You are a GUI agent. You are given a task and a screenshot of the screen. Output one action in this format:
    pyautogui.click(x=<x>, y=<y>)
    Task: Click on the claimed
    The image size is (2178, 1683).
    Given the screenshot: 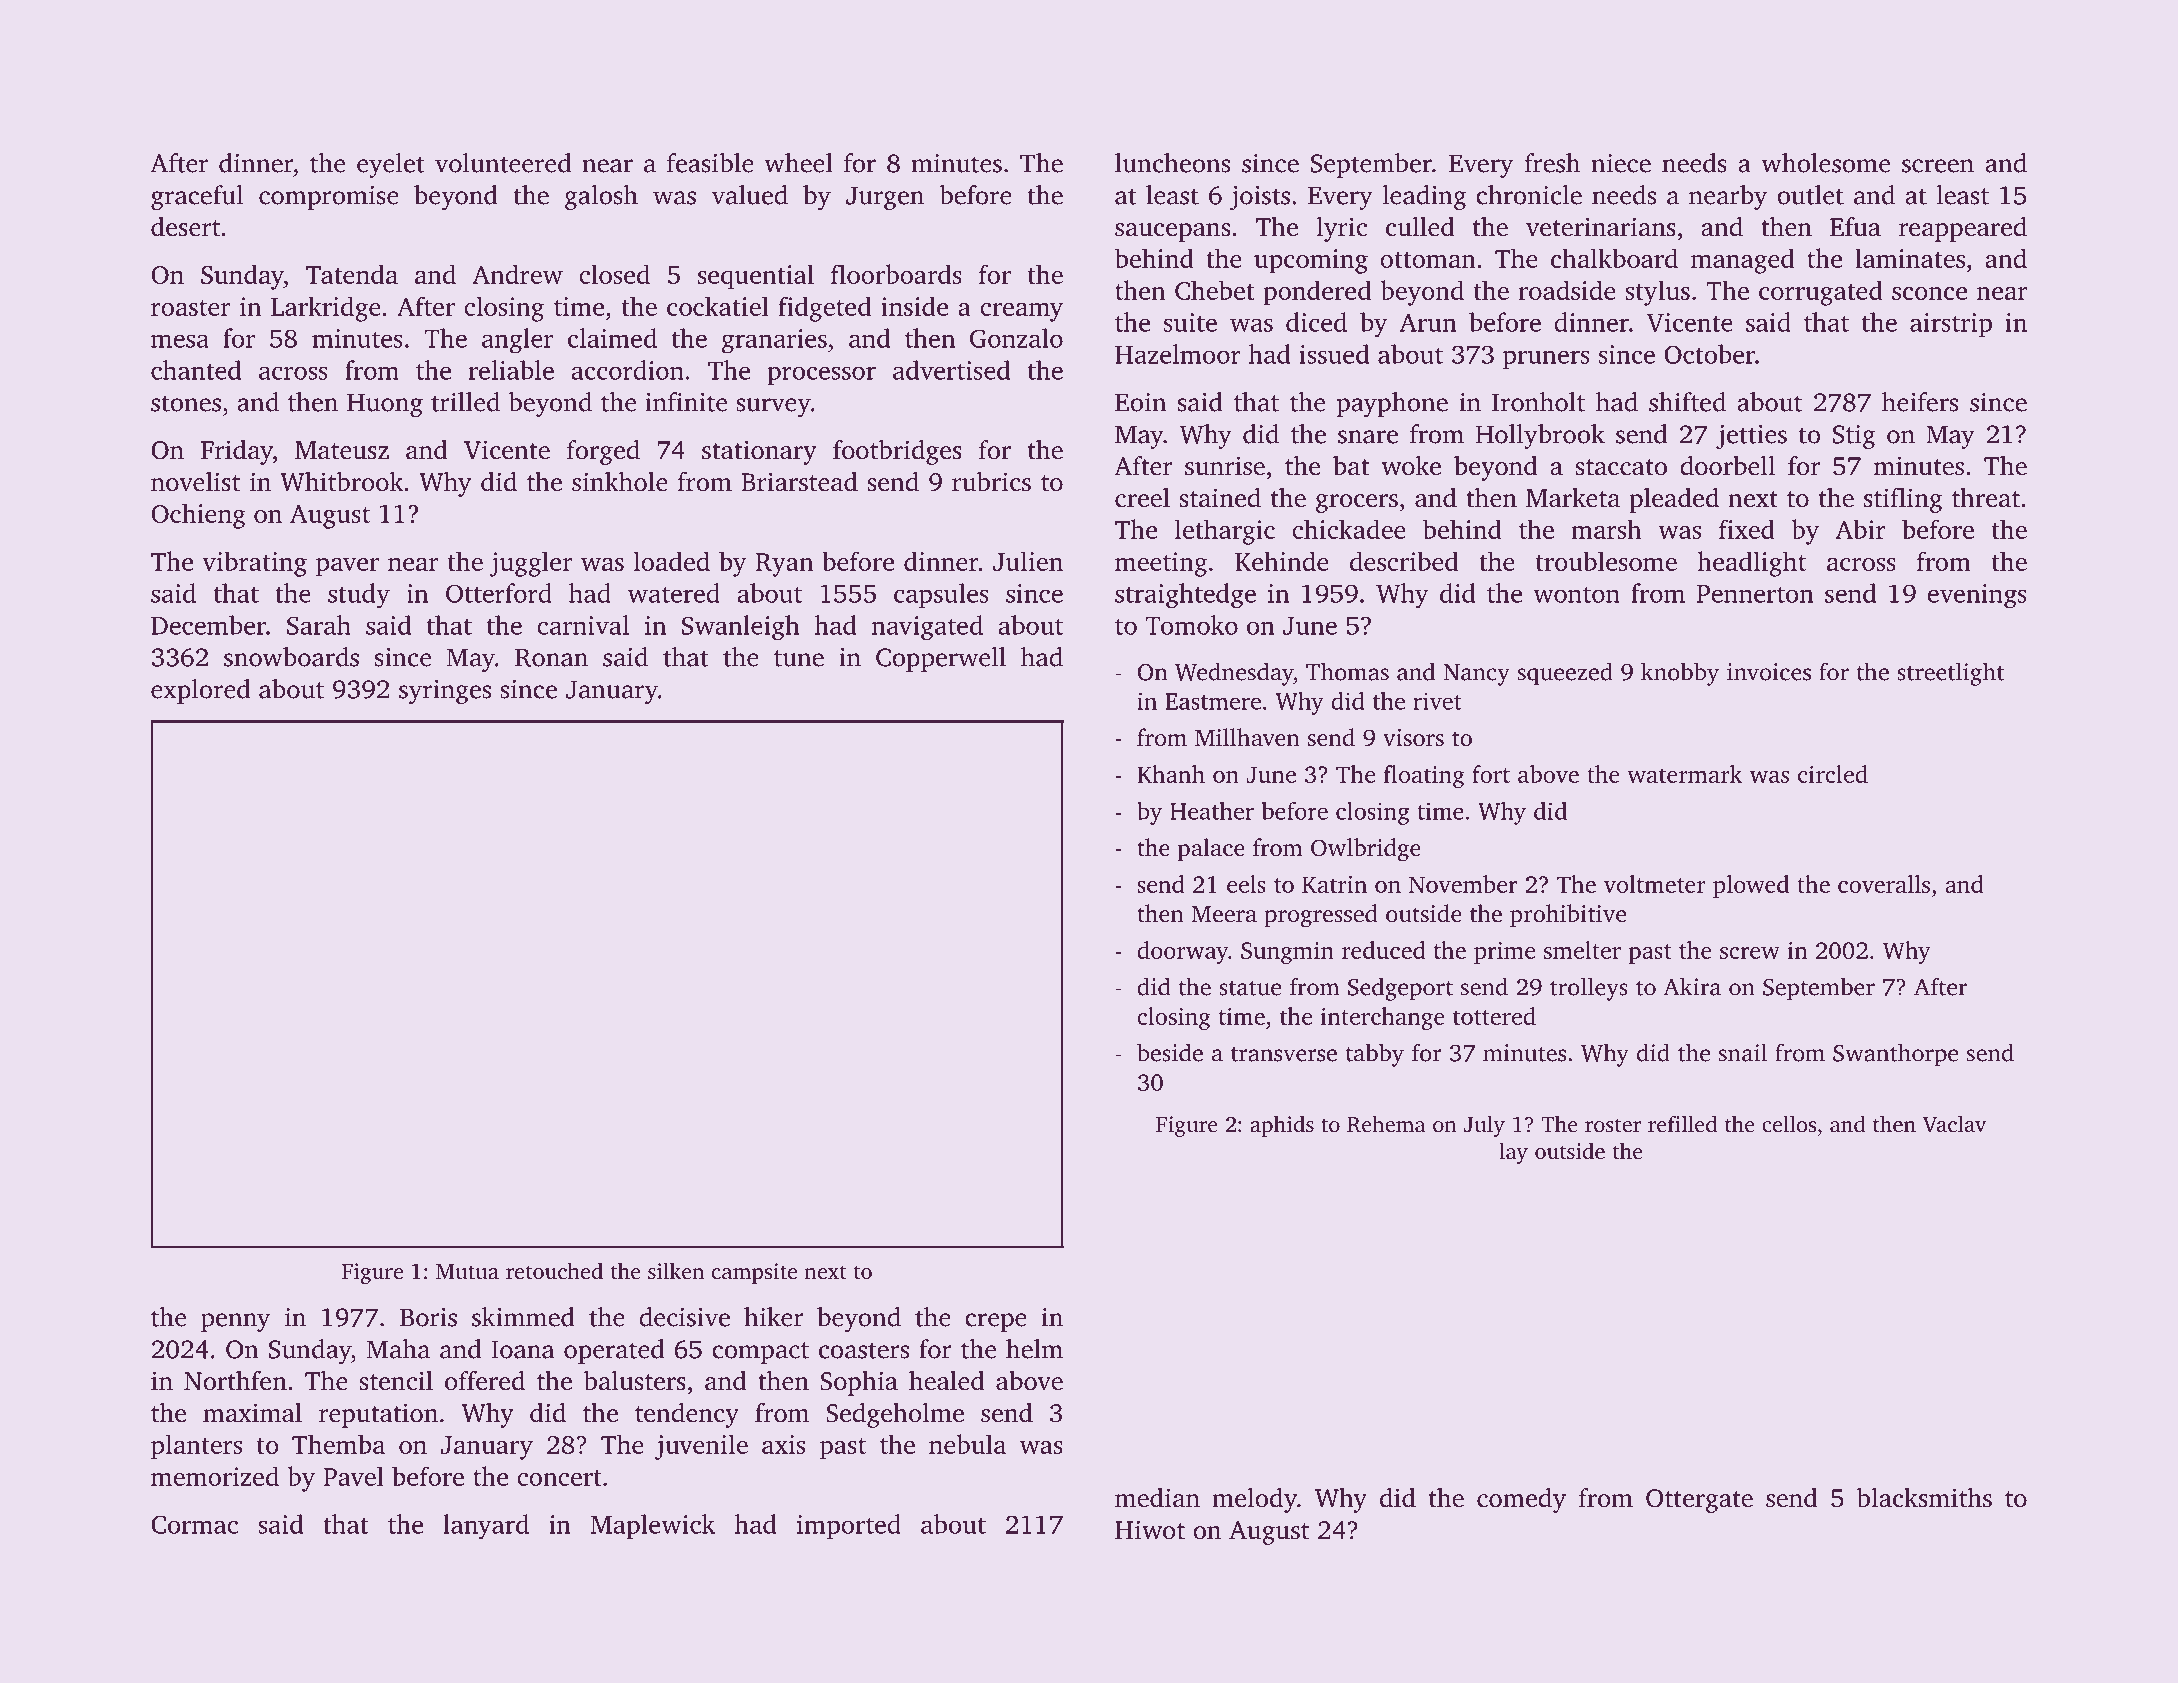 What is the action you would take?
    pyautogui.click(x=612, y=338)
